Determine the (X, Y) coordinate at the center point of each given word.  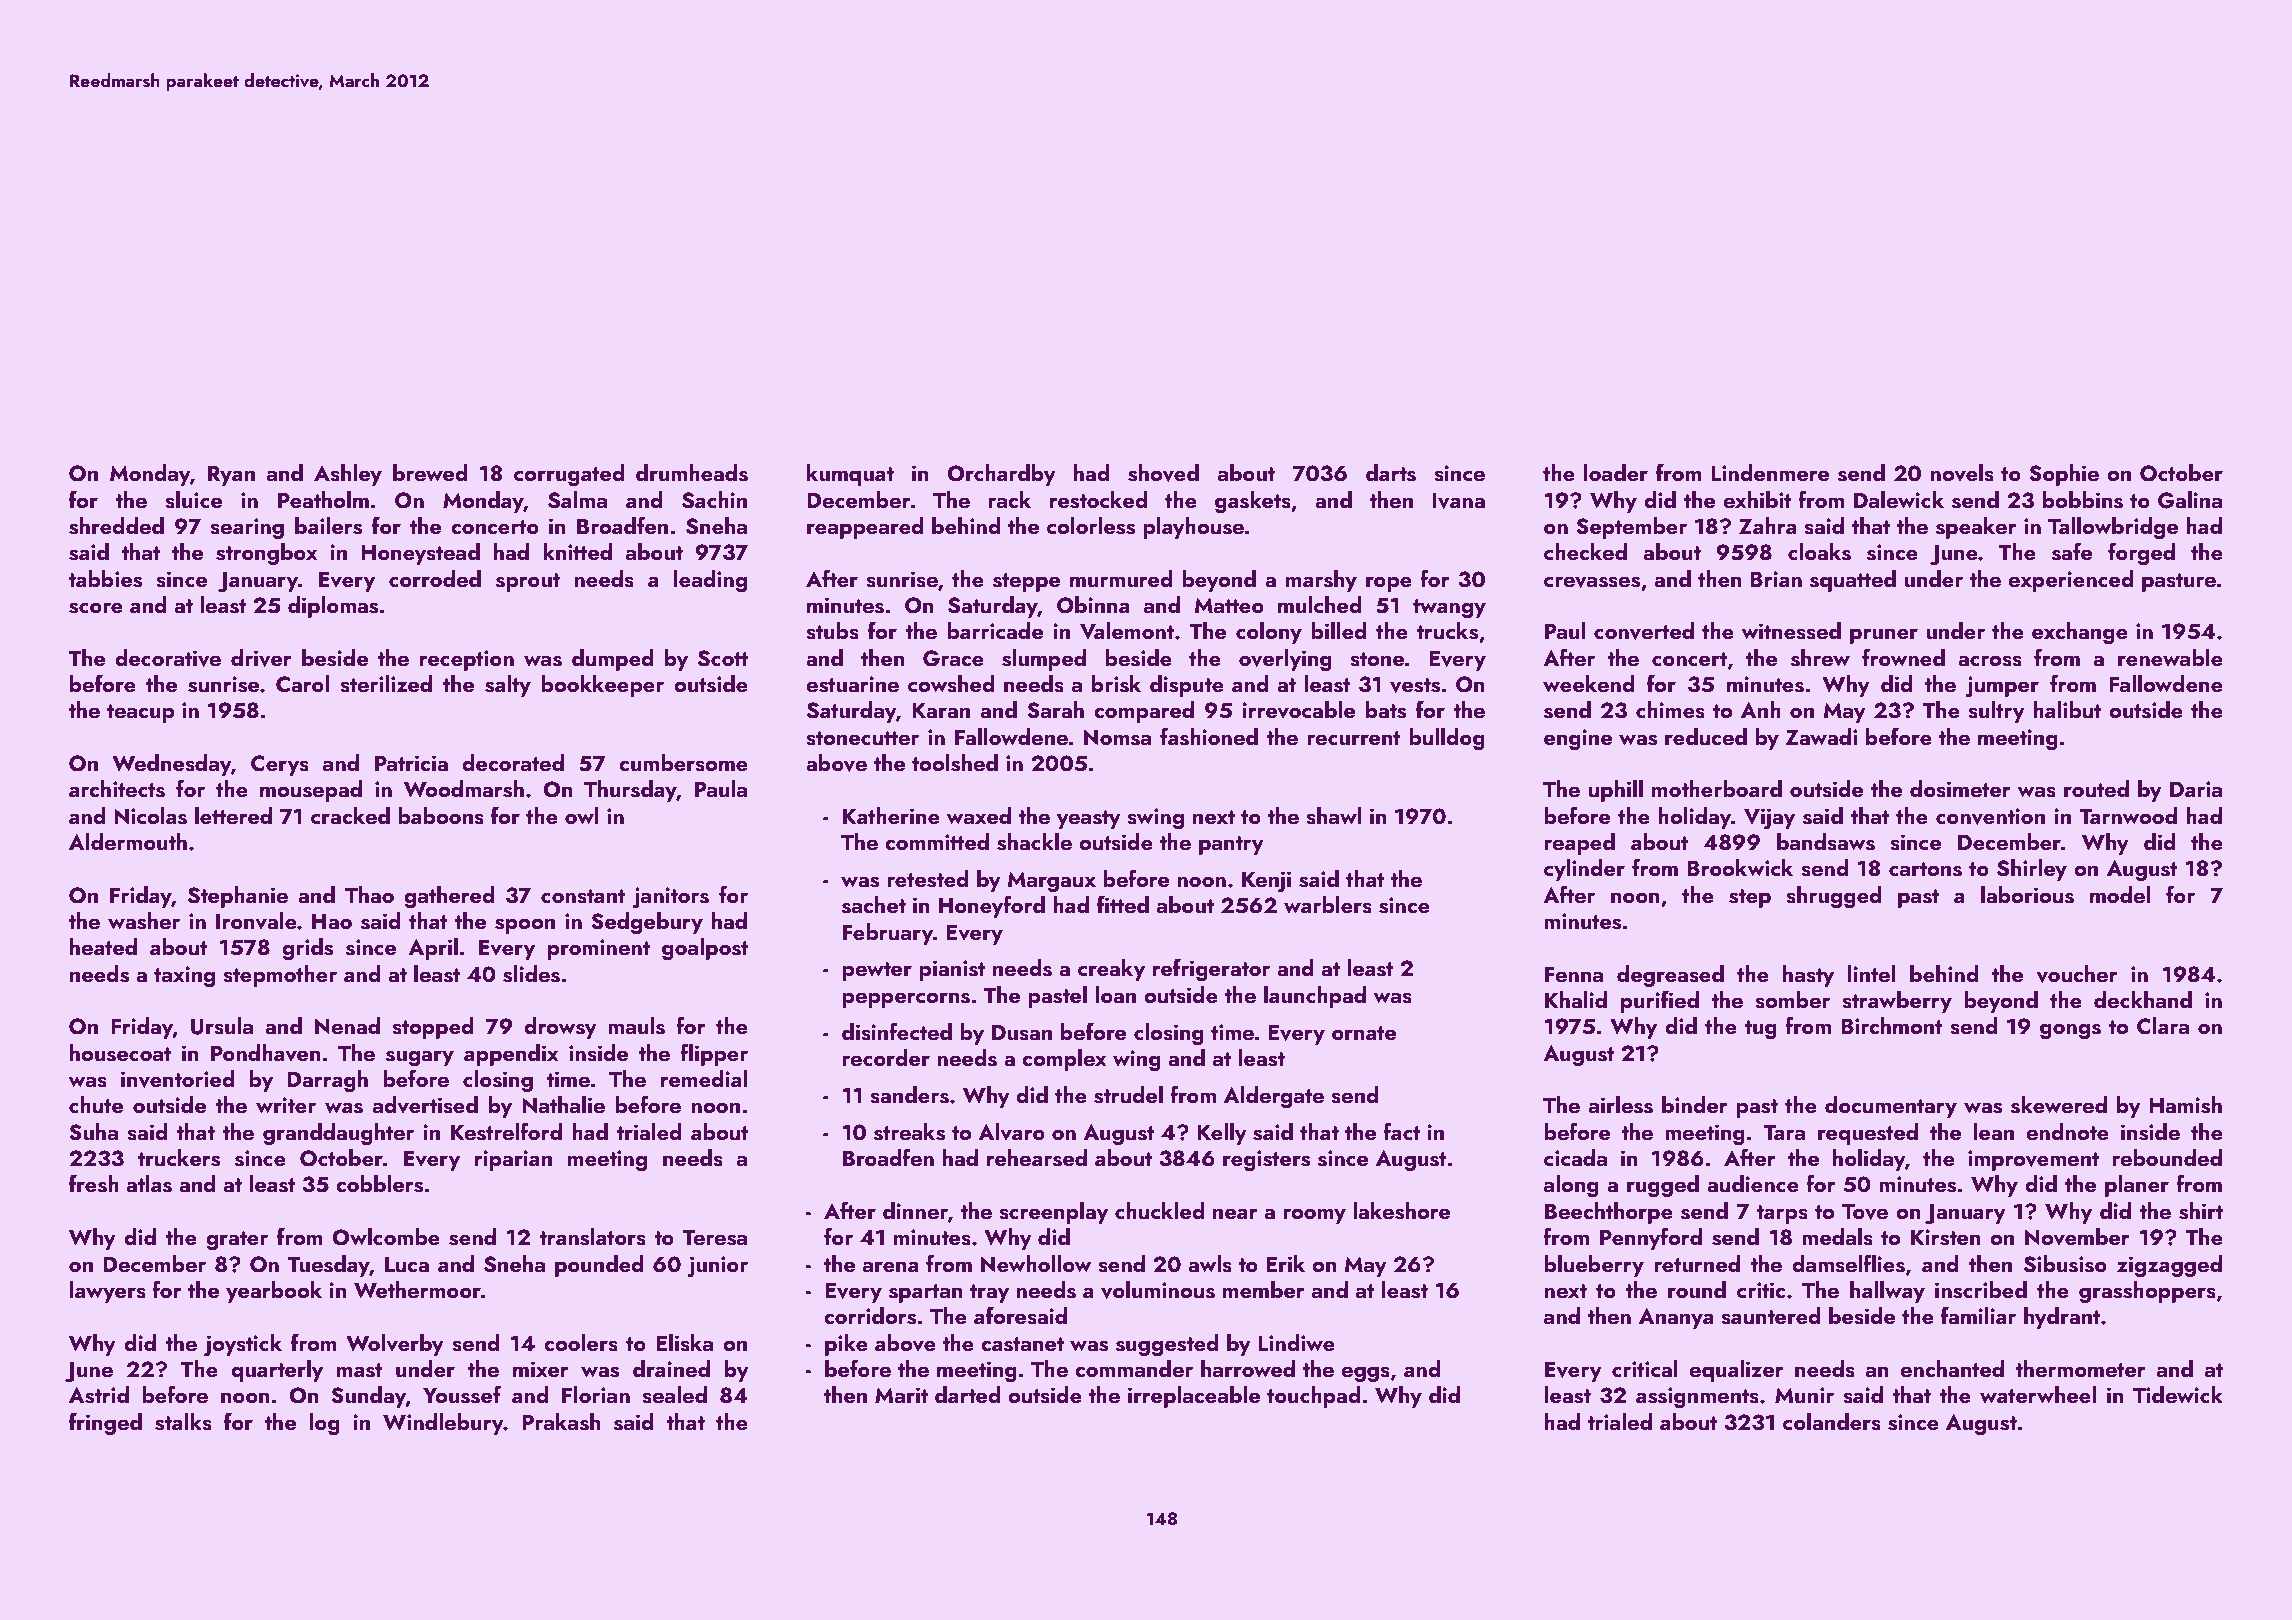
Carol (302, 684)
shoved (1163, 473)
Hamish (2185, 1105)
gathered (449, 897)
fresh (94, 1183)
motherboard (1717, 788)
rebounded (2167, 1157)
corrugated (569, 475)
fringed (105, 1423)
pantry (1231, 845)
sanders (909, 1095)
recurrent (1353, 738)
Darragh (327, 1081)
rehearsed (1037, 1158)
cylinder (1584, 870)
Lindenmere (1770, 472)
